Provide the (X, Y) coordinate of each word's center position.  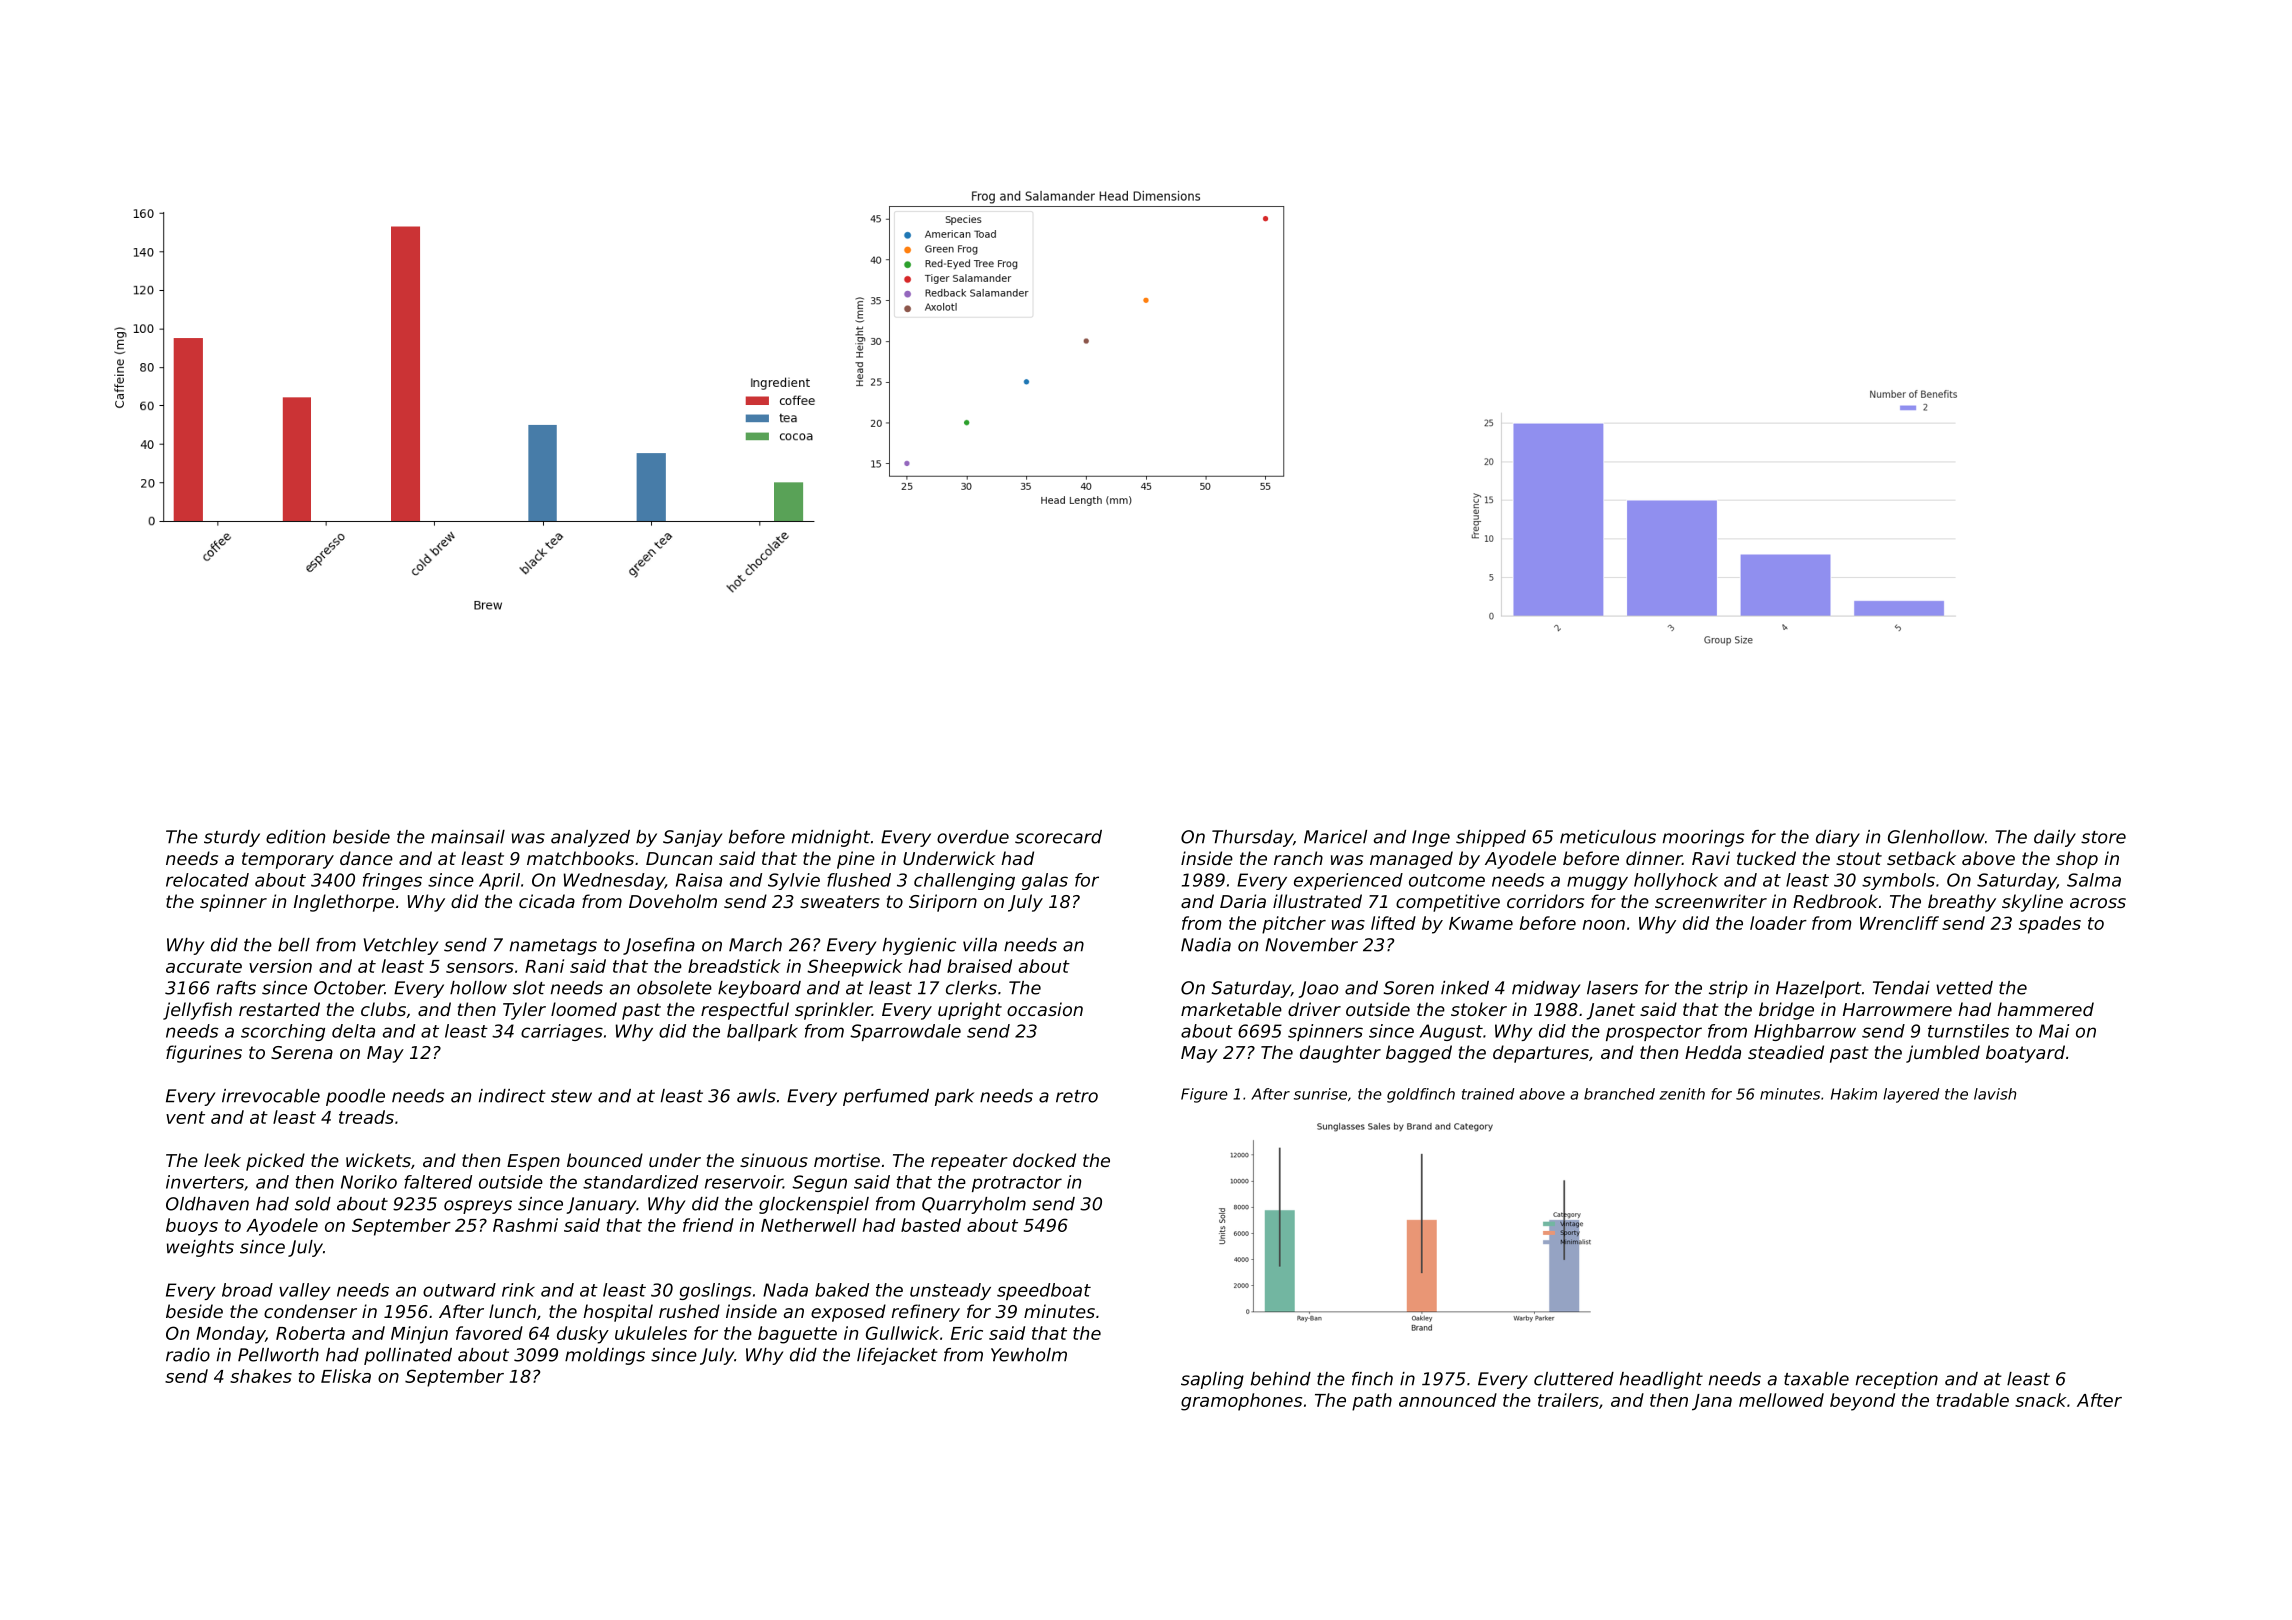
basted (931, 1225)
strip (1728, 989)
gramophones (1241, 1402)
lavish (1995, 1094)
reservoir (744, 1182)
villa (980, 945)
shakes (261, 1376)
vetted (1964, 988)
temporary (288, 860)
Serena (302, 1052)
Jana (1712, 1402)
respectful (745, 1011)
